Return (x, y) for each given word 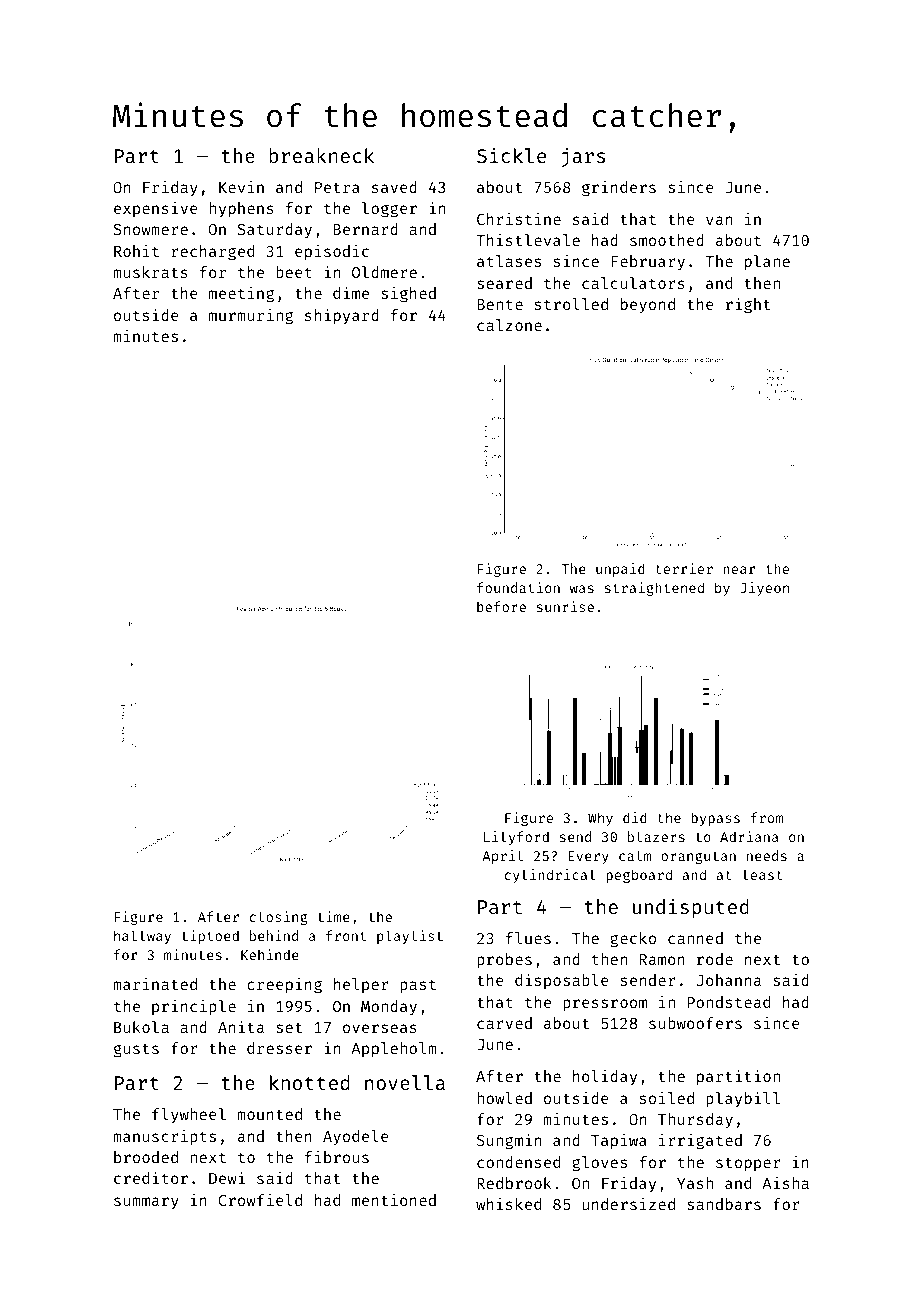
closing (278, 918)
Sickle (511, 155)
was (582, 589)
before (501, 606)
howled (504, 1098)
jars (583, 157)
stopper (748, 1164)
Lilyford (516, 838)
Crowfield (260, 1200)
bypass (715, 819)
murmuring (251, 317)
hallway (142, 937)
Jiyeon (764, 589)
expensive (156, 209)
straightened (654, 589)
